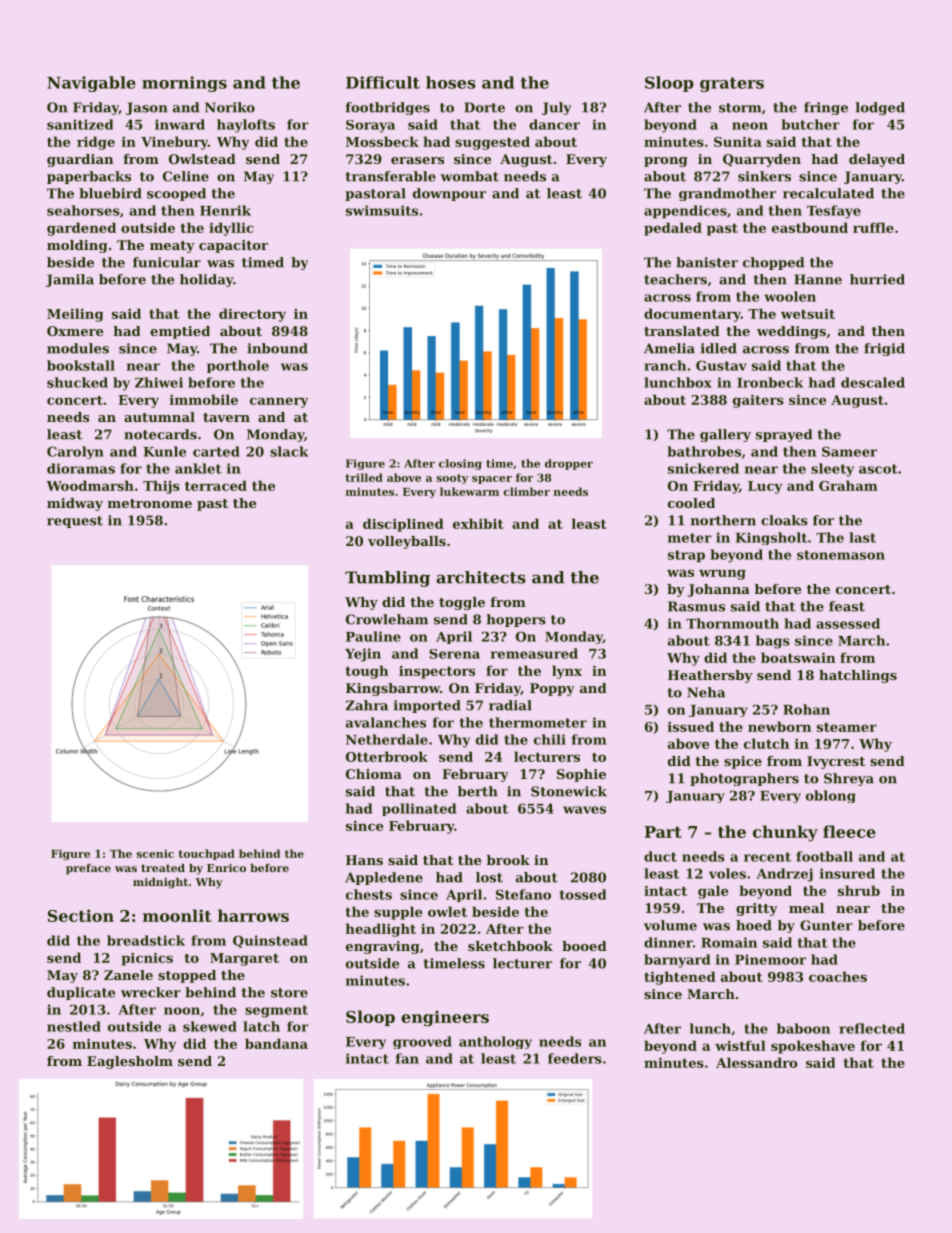  What do you see at coordinates (172, 247) in the image?
I see `meaty` at bounding box center [172, 247].
